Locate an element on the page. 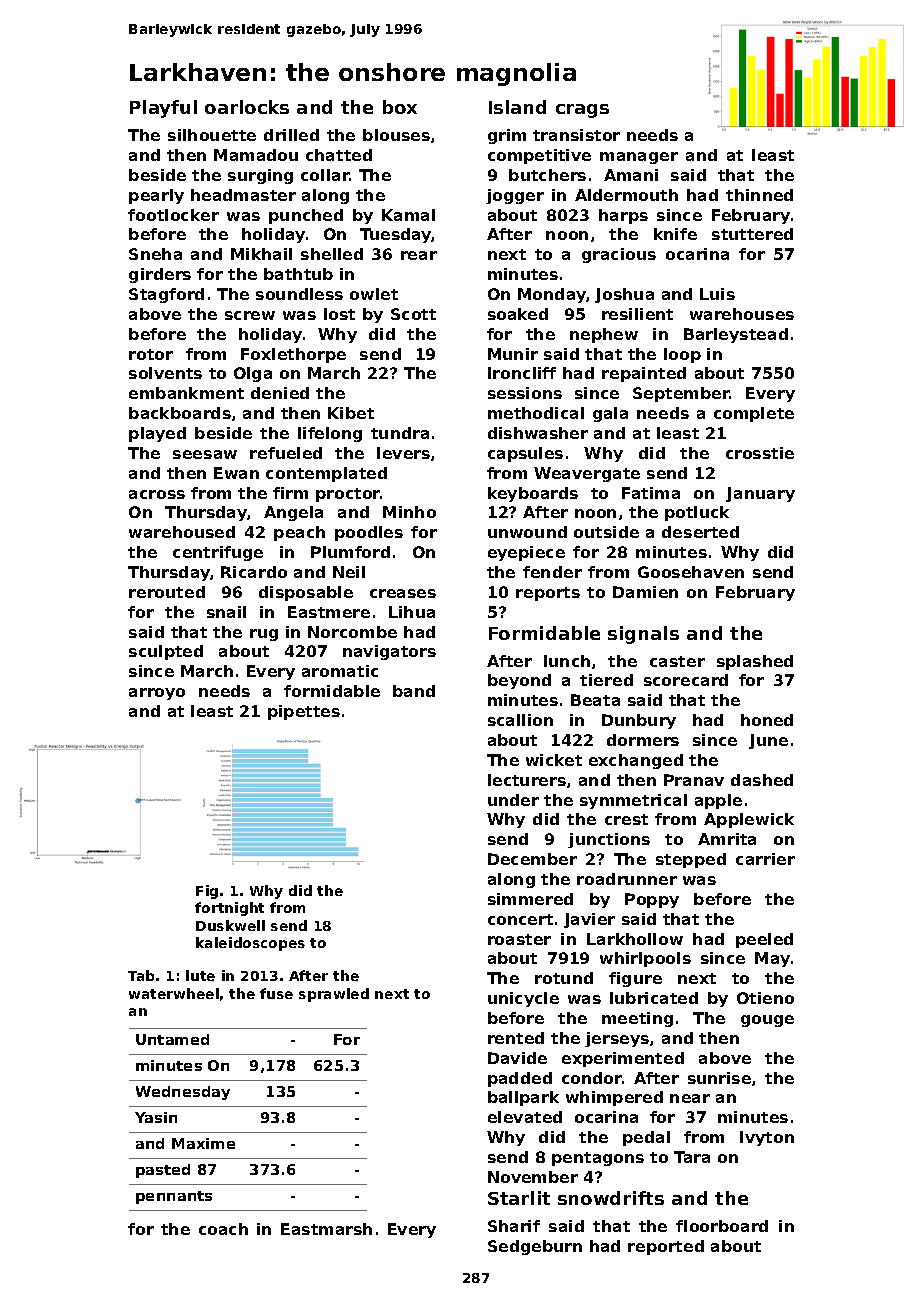 Image resolution: width=924 pixels, height=1314 pixels. Davide is located at coordinates (517, 1058).
